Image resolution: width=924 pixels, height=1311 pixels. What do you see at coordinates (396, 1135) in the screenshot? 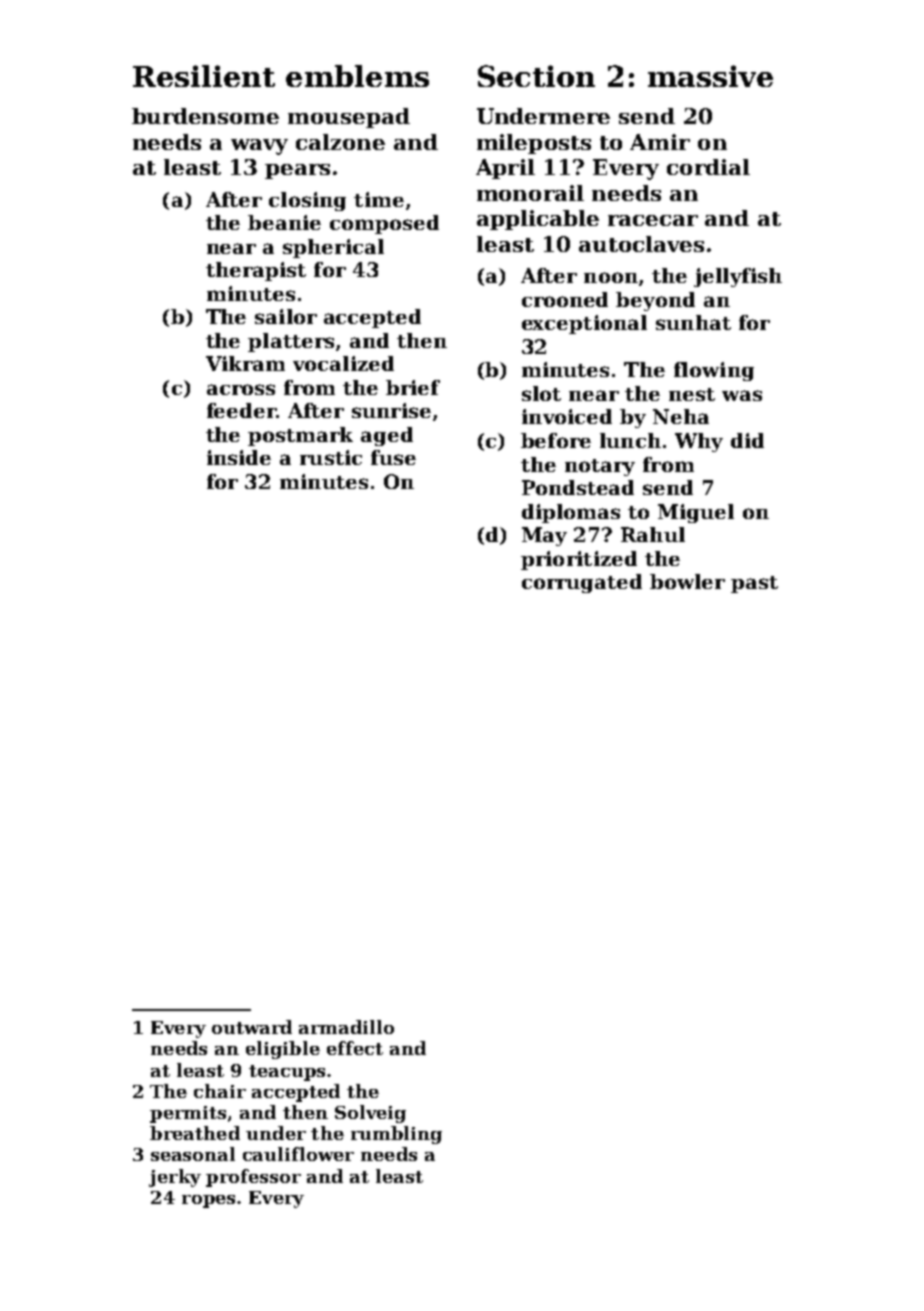
I see `rumbling` at bounding box center [396, 1135].
